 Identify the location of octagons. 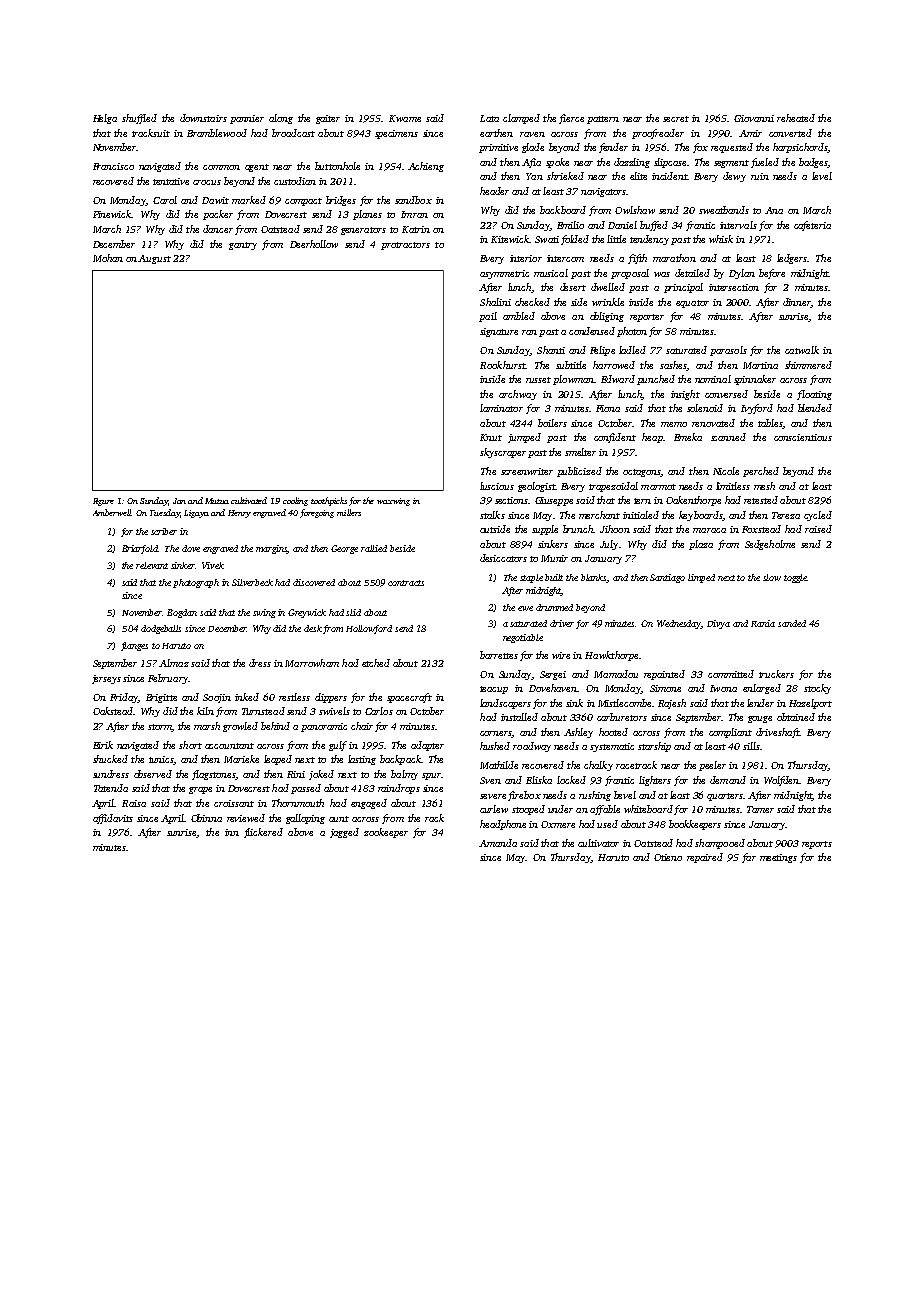
(642, 473).
